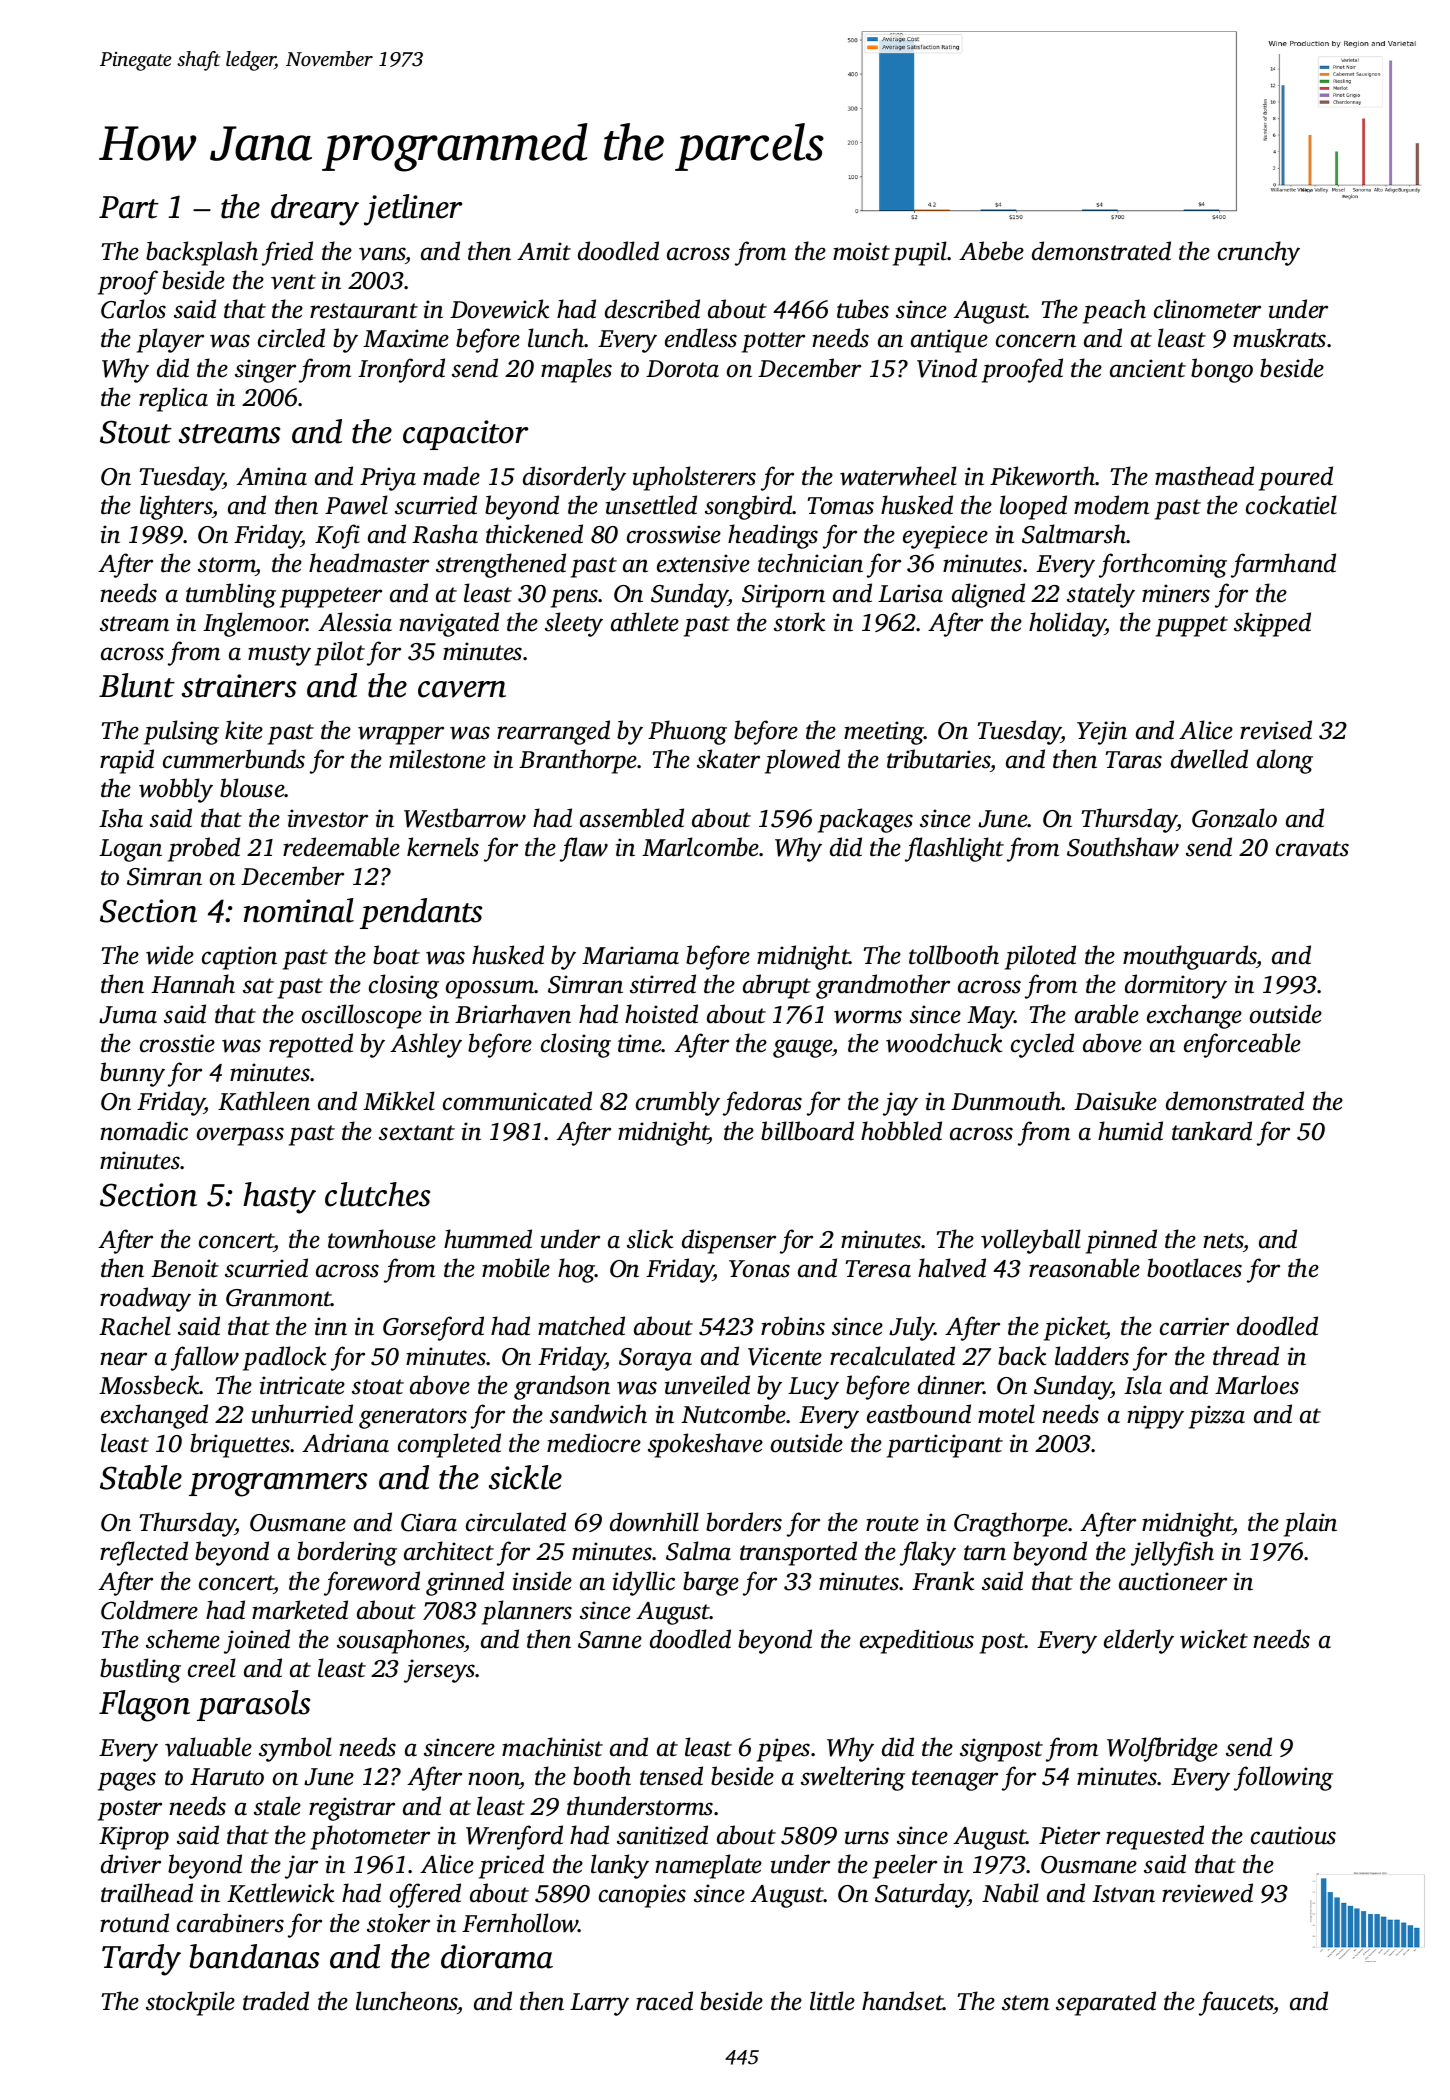  What do you see at coordinates (123, 1359) in the document?
I see `near` at bounding box center [123, 1359].
